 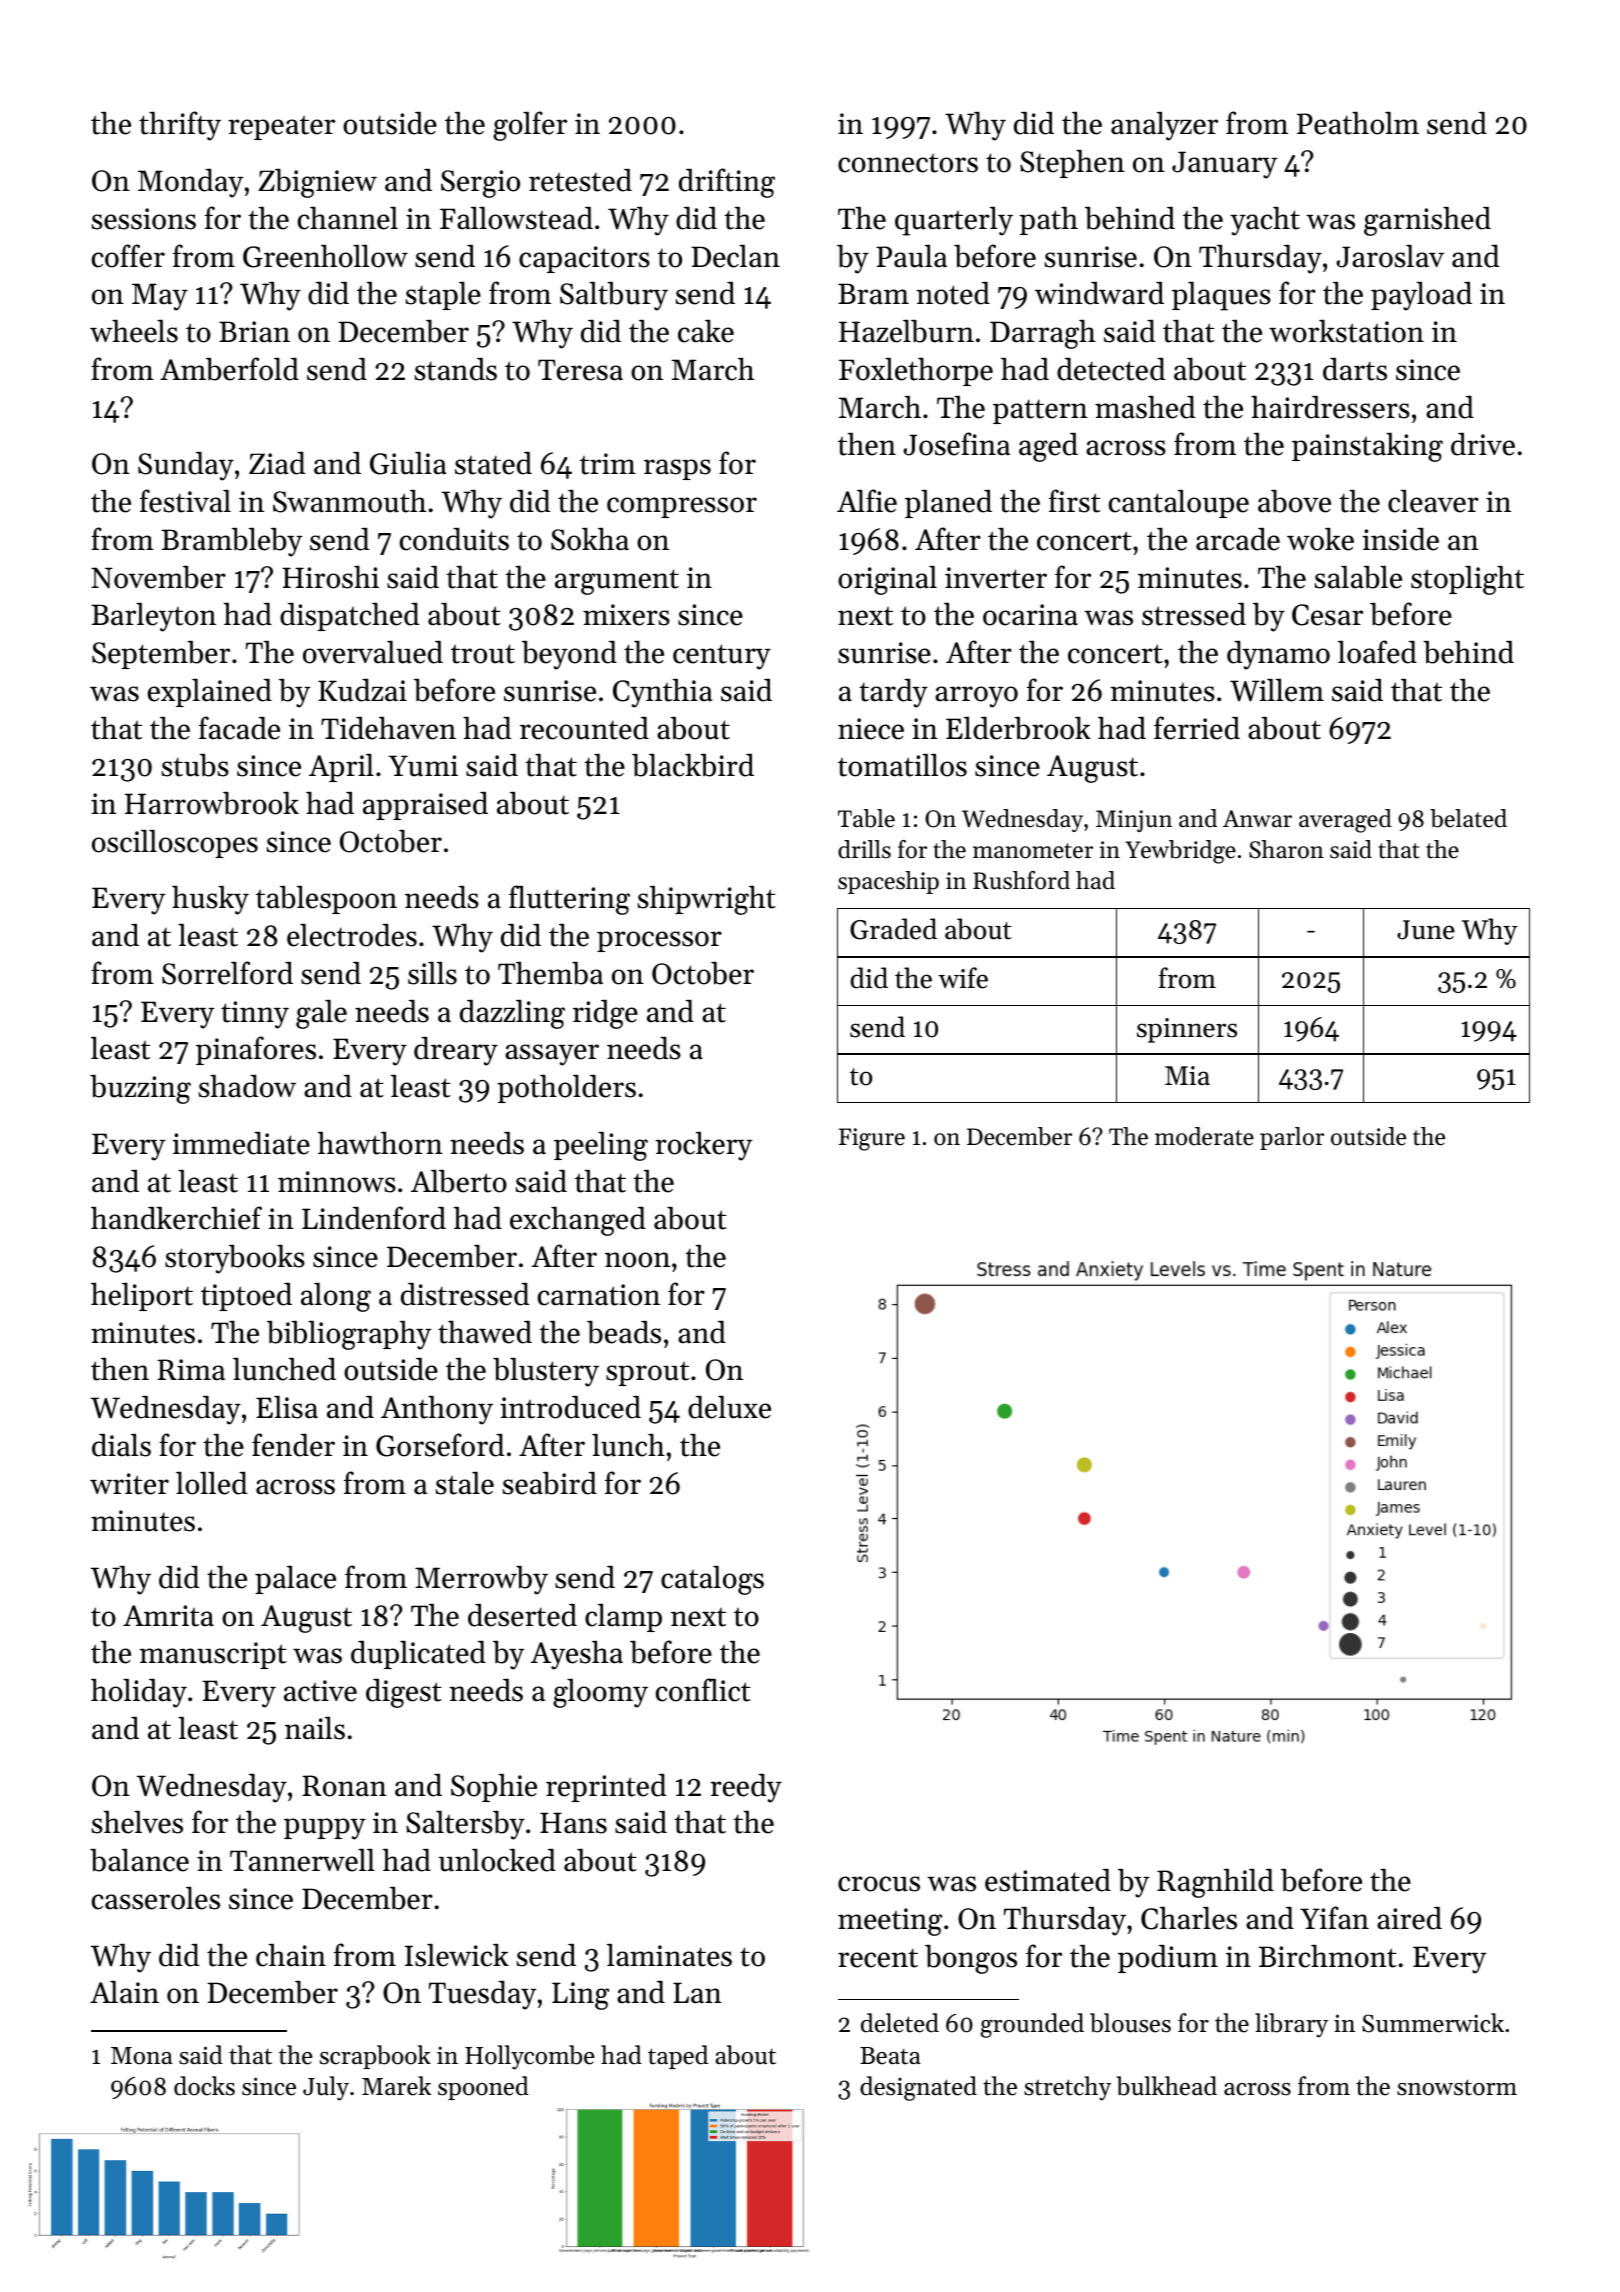 I want to click on spinners, so click(x=1187, y=1030).
